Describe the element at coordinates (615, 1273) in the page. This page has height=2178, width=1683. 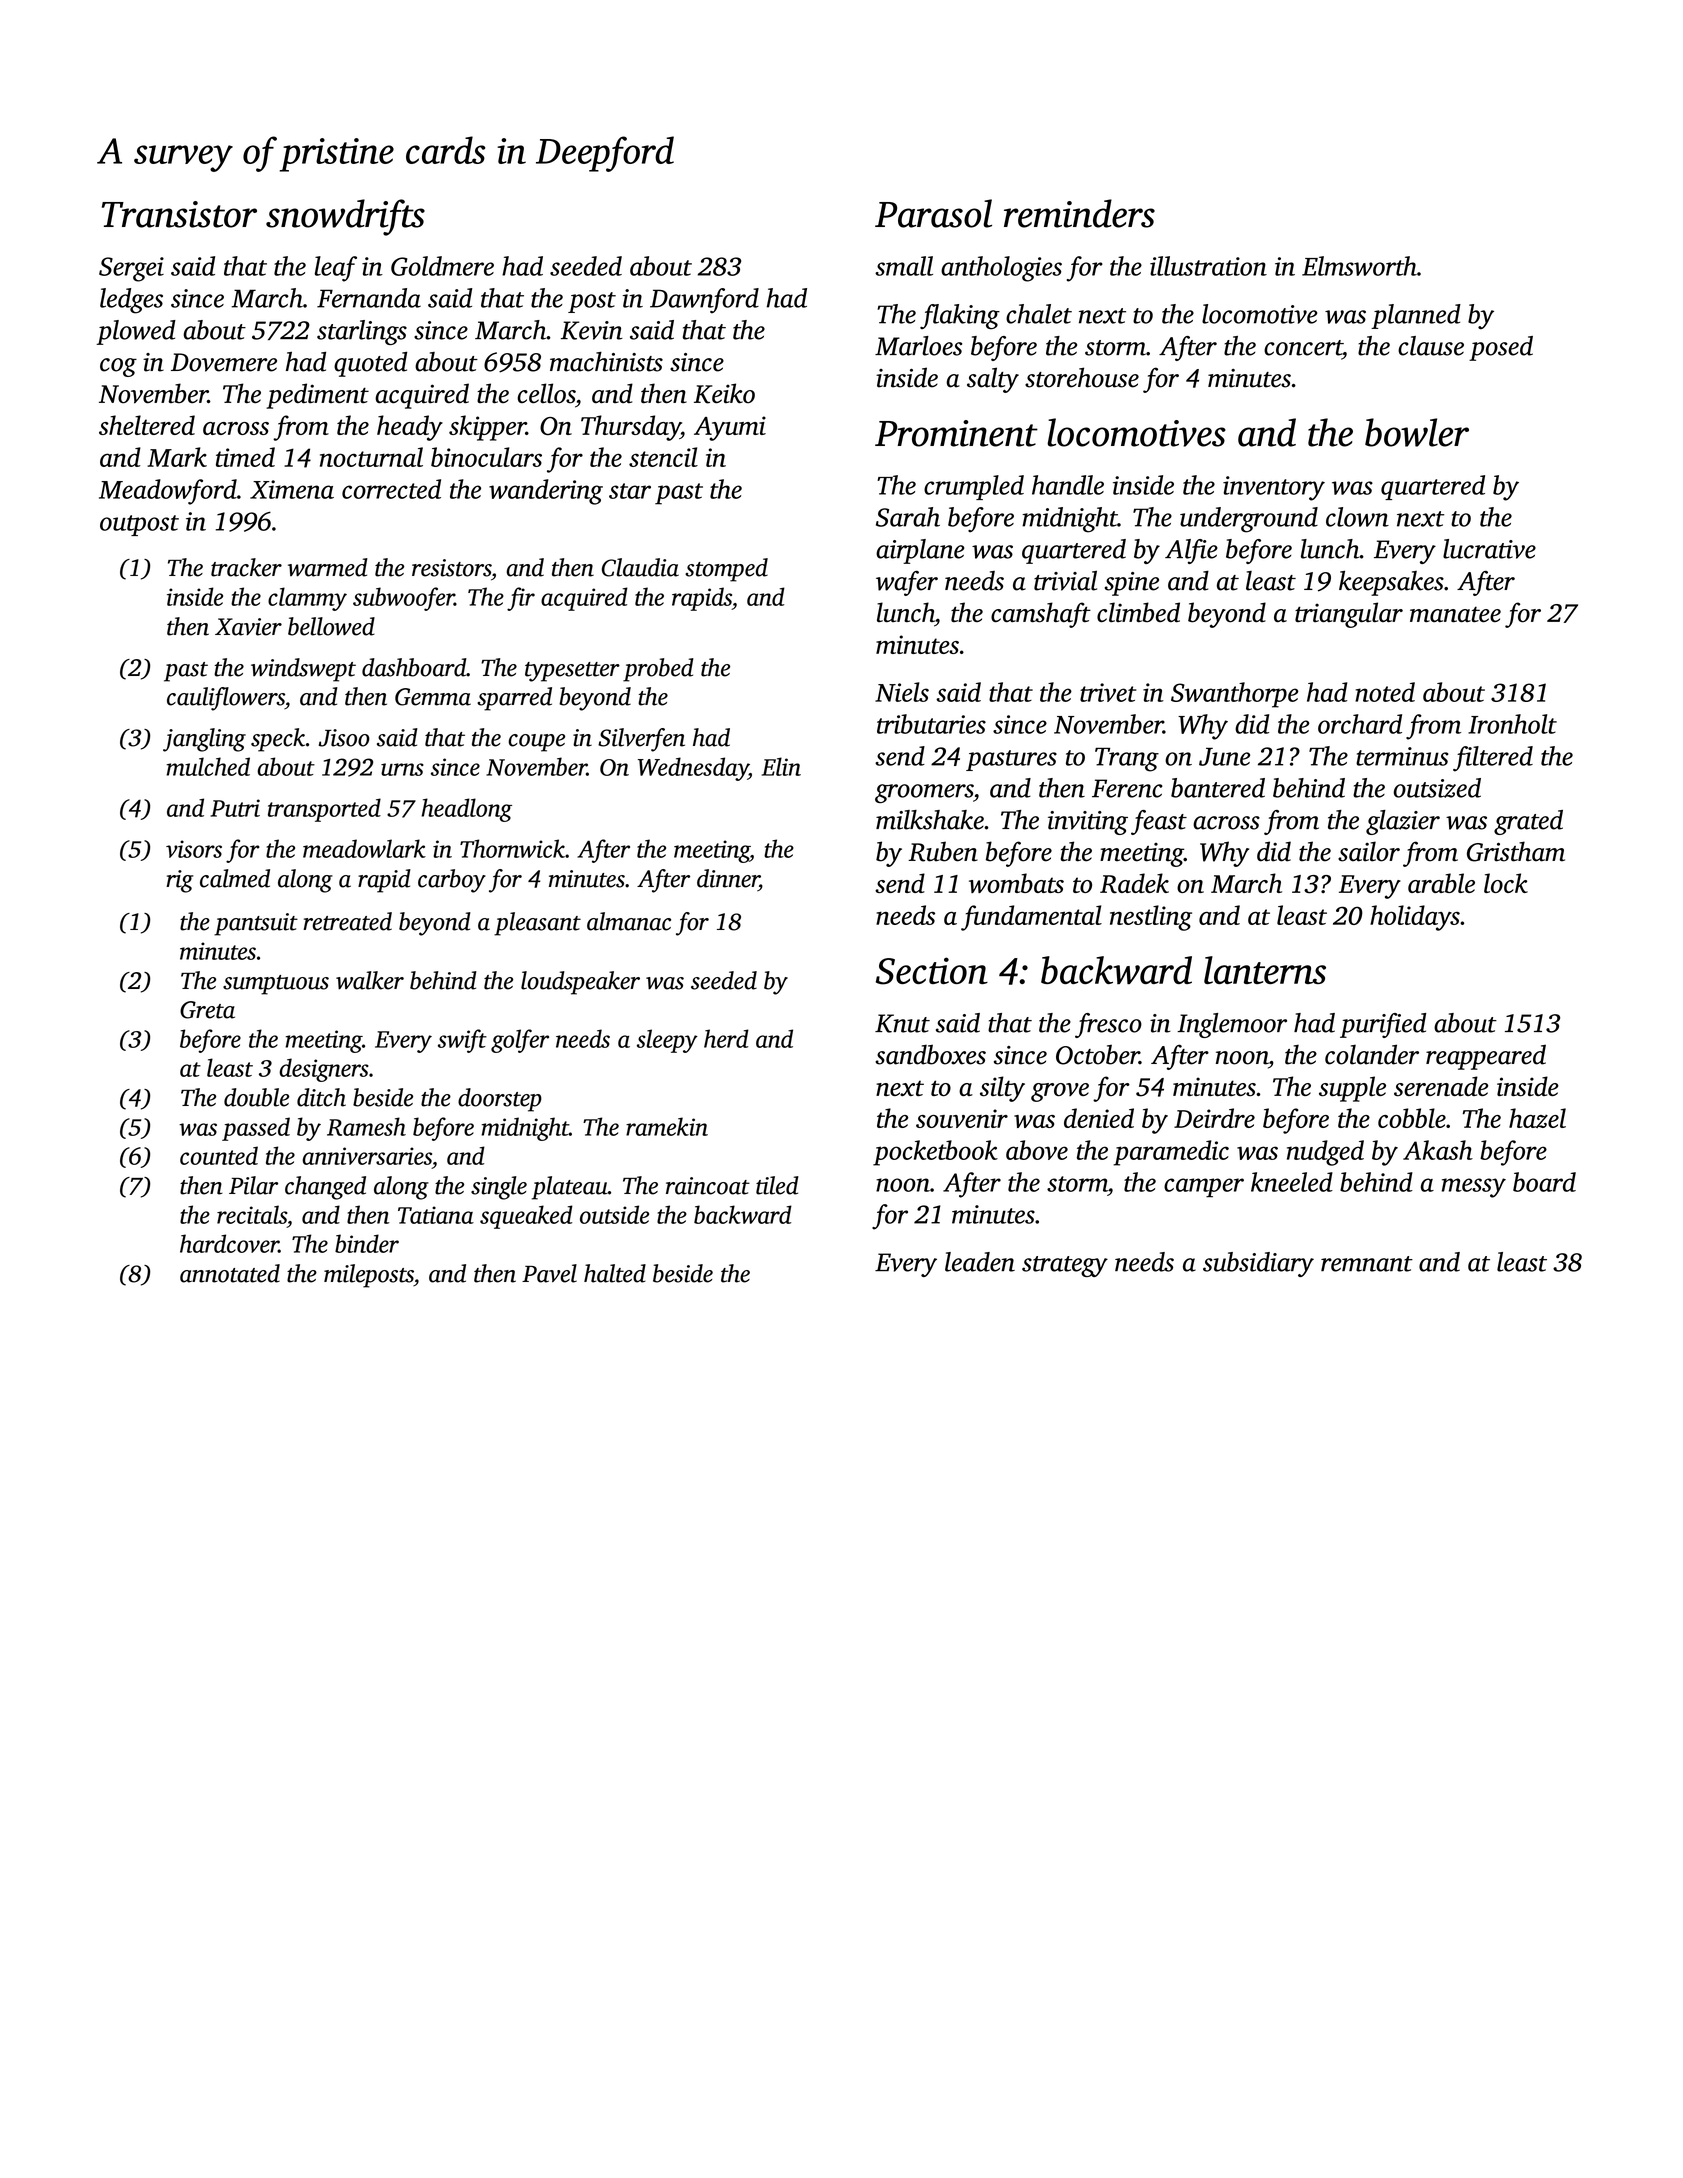
I see `halted` at that location.
